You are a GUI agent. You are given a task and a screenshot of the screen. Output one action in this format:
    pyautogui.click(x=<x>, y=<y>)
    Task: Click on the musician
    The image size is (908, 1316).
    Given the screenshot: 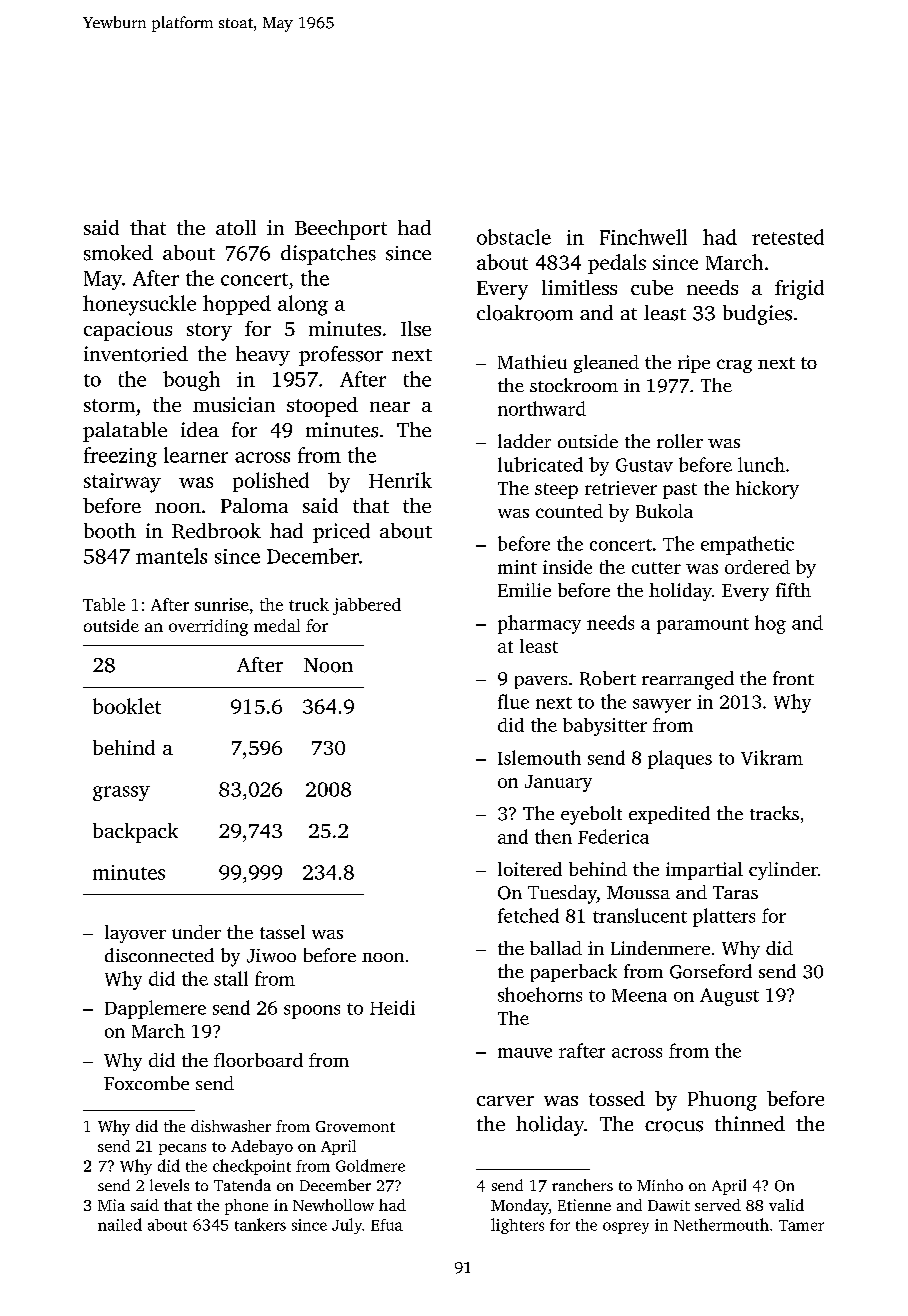 What is the action you would take?
    pyautogui.click(x=234, y=404)
